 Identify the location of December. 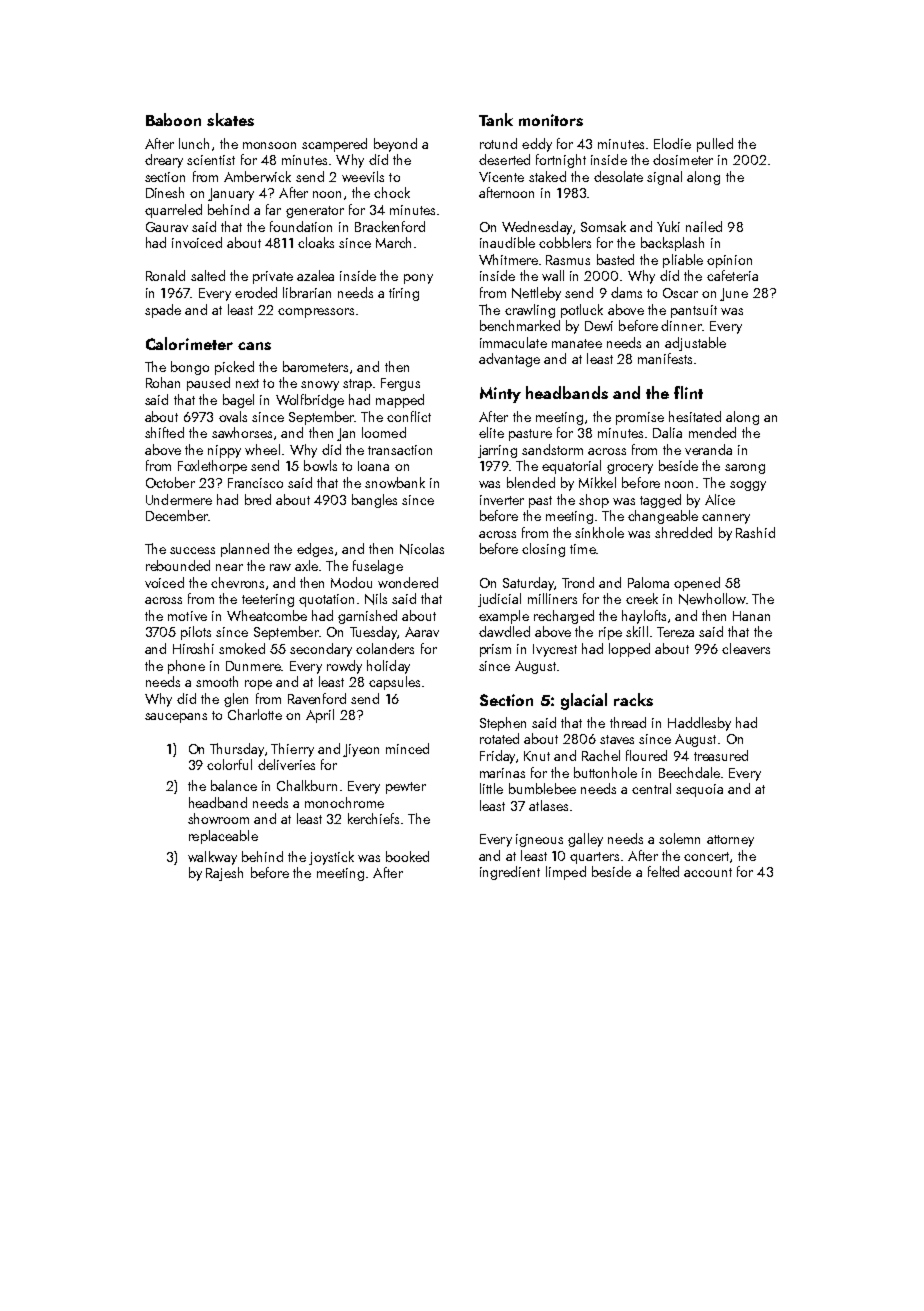
(177, 515).
